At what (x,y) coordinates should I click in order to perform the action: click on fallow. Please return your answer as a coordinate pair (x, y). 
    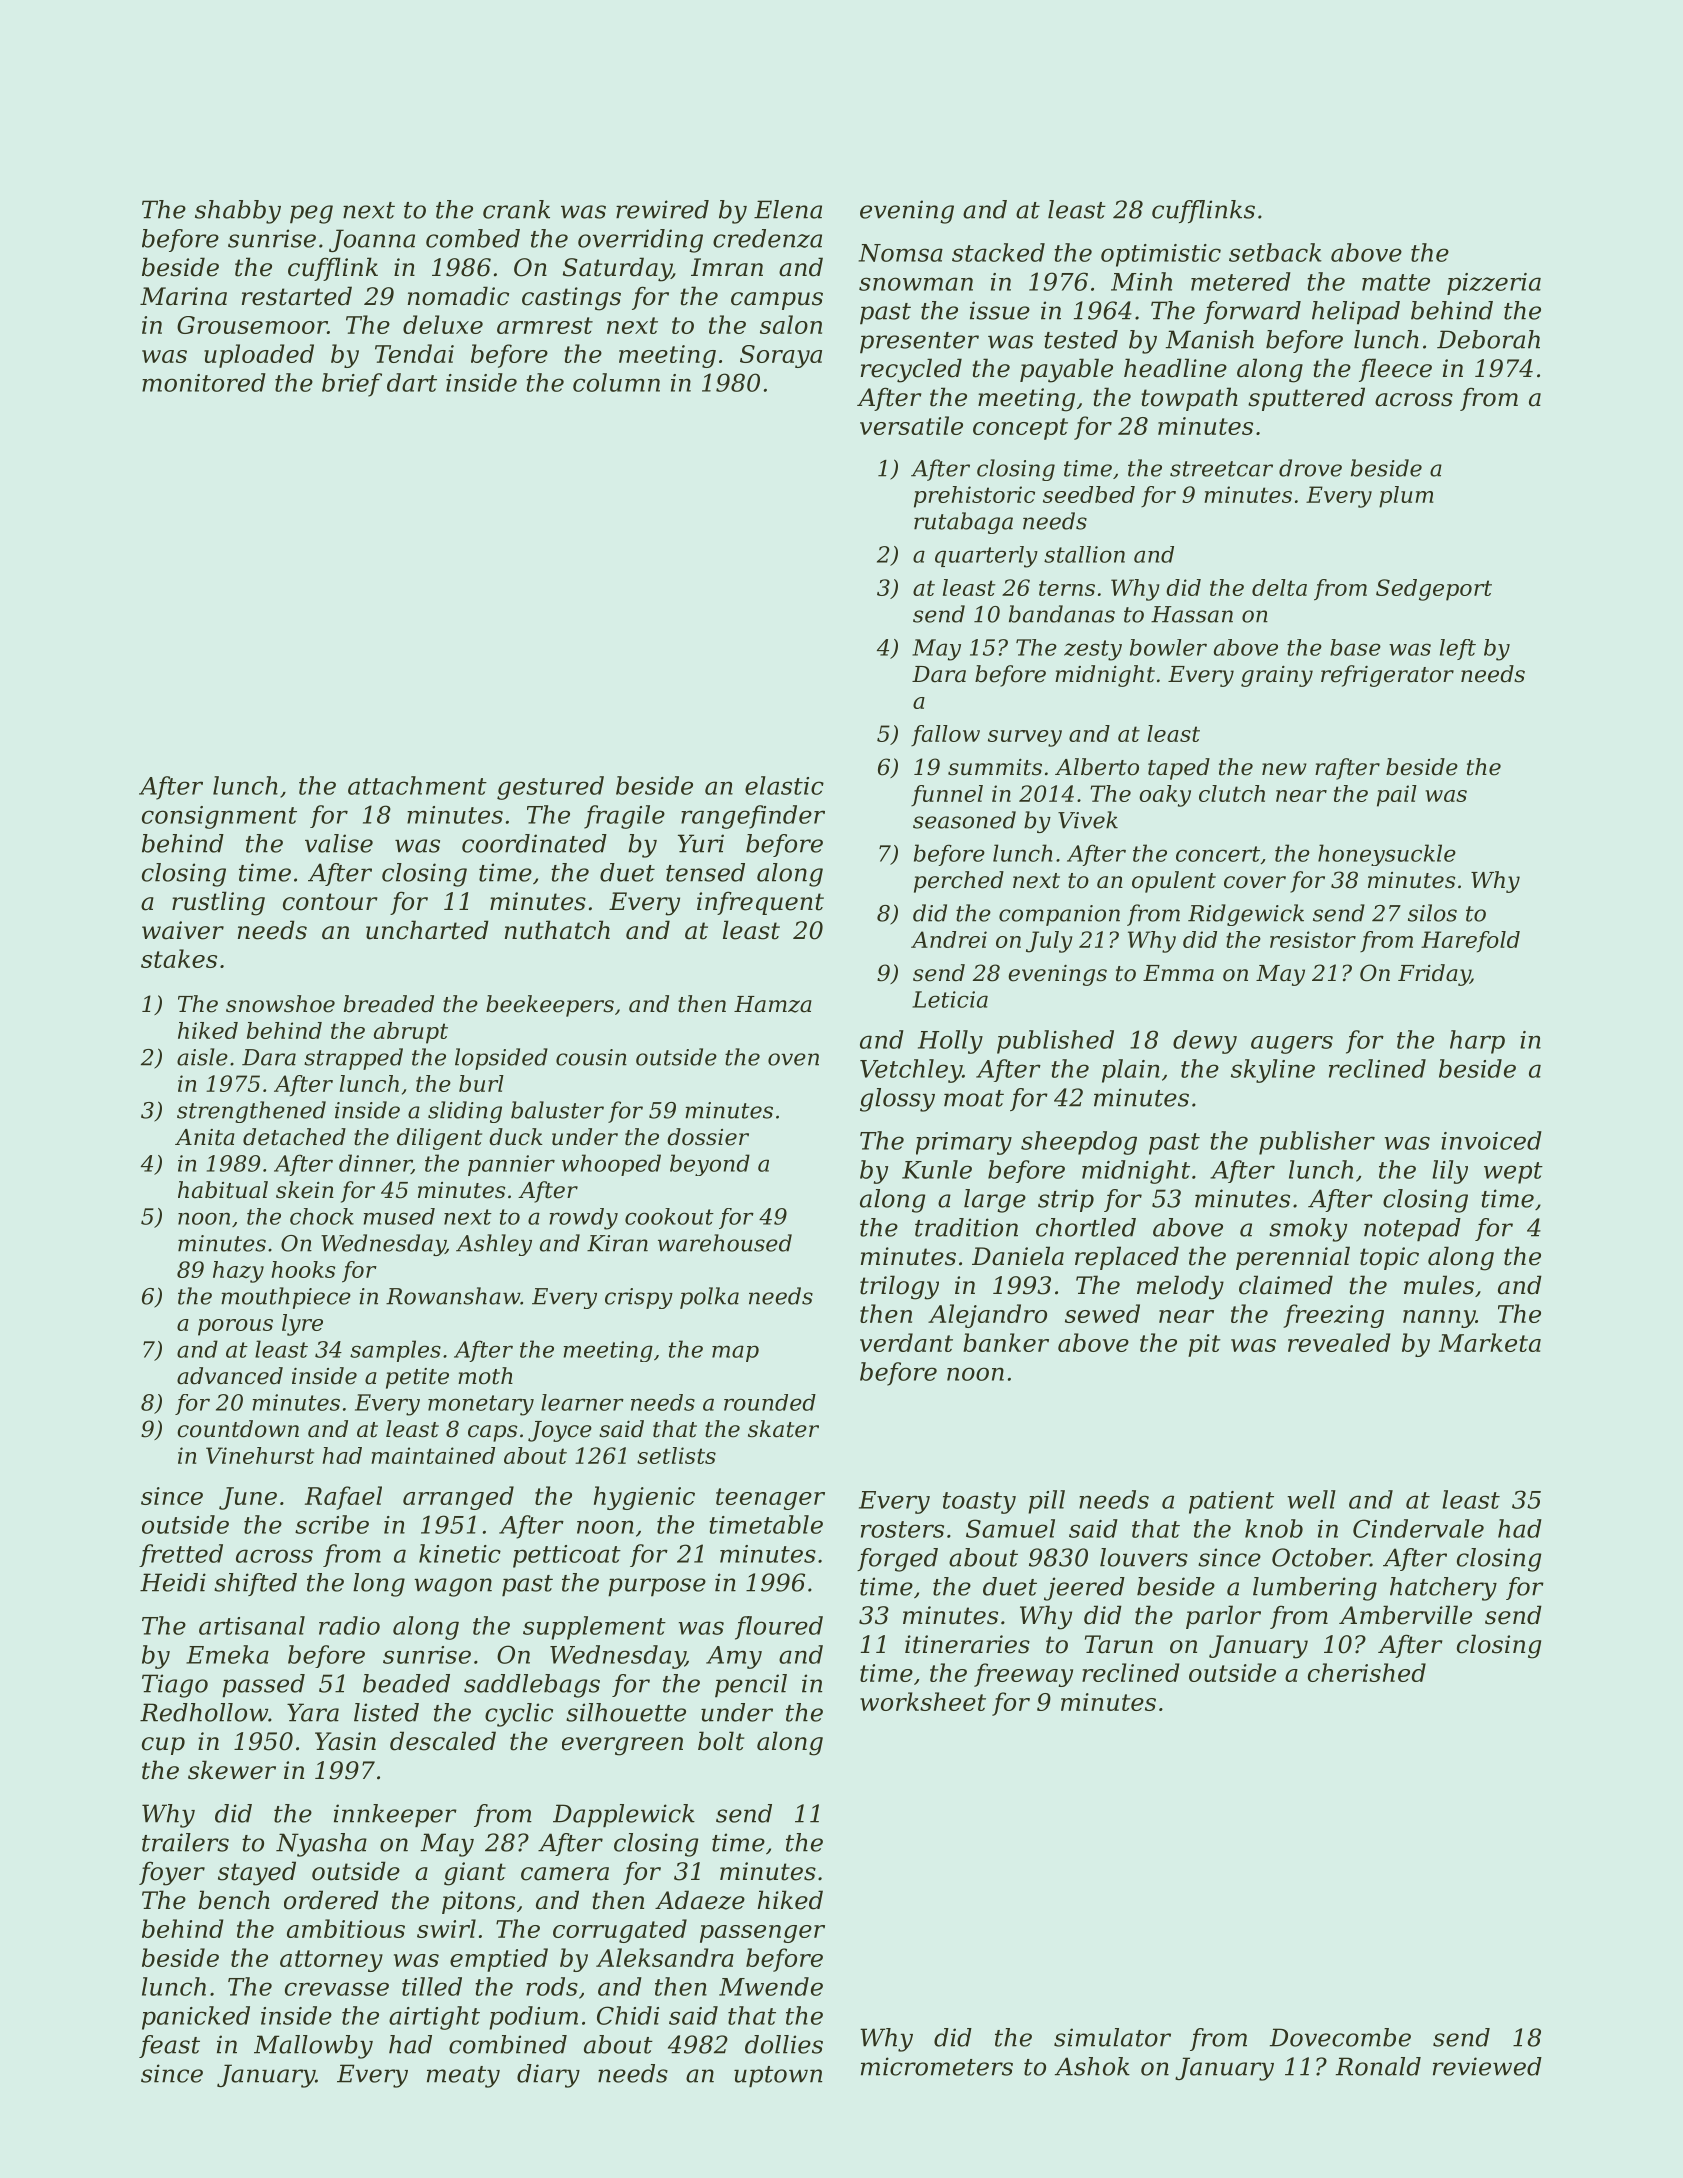
    Looking at the image, I should click on (945, 735).
